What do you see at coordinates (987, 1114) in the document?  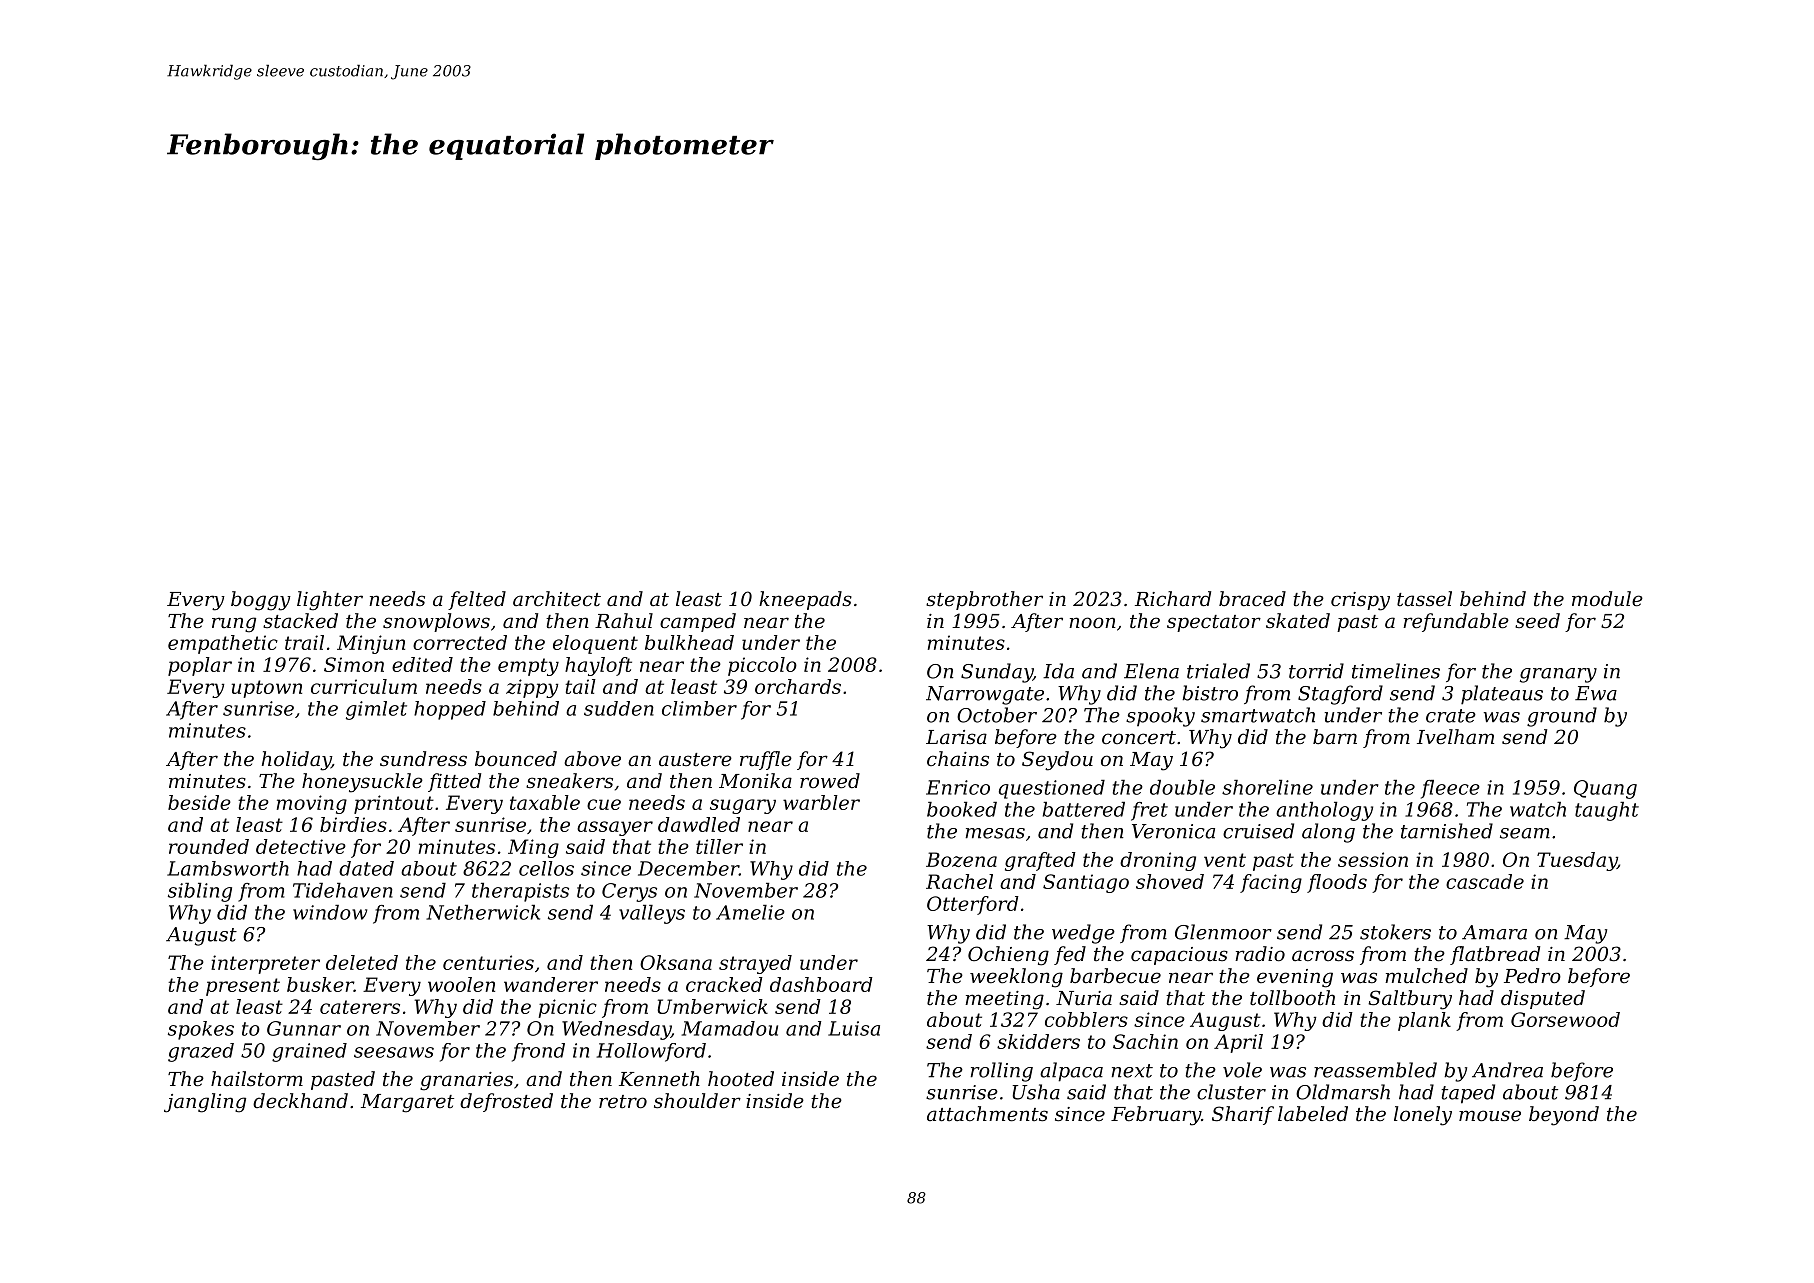 I see `attachments` at bounding box center [987, 1114].
